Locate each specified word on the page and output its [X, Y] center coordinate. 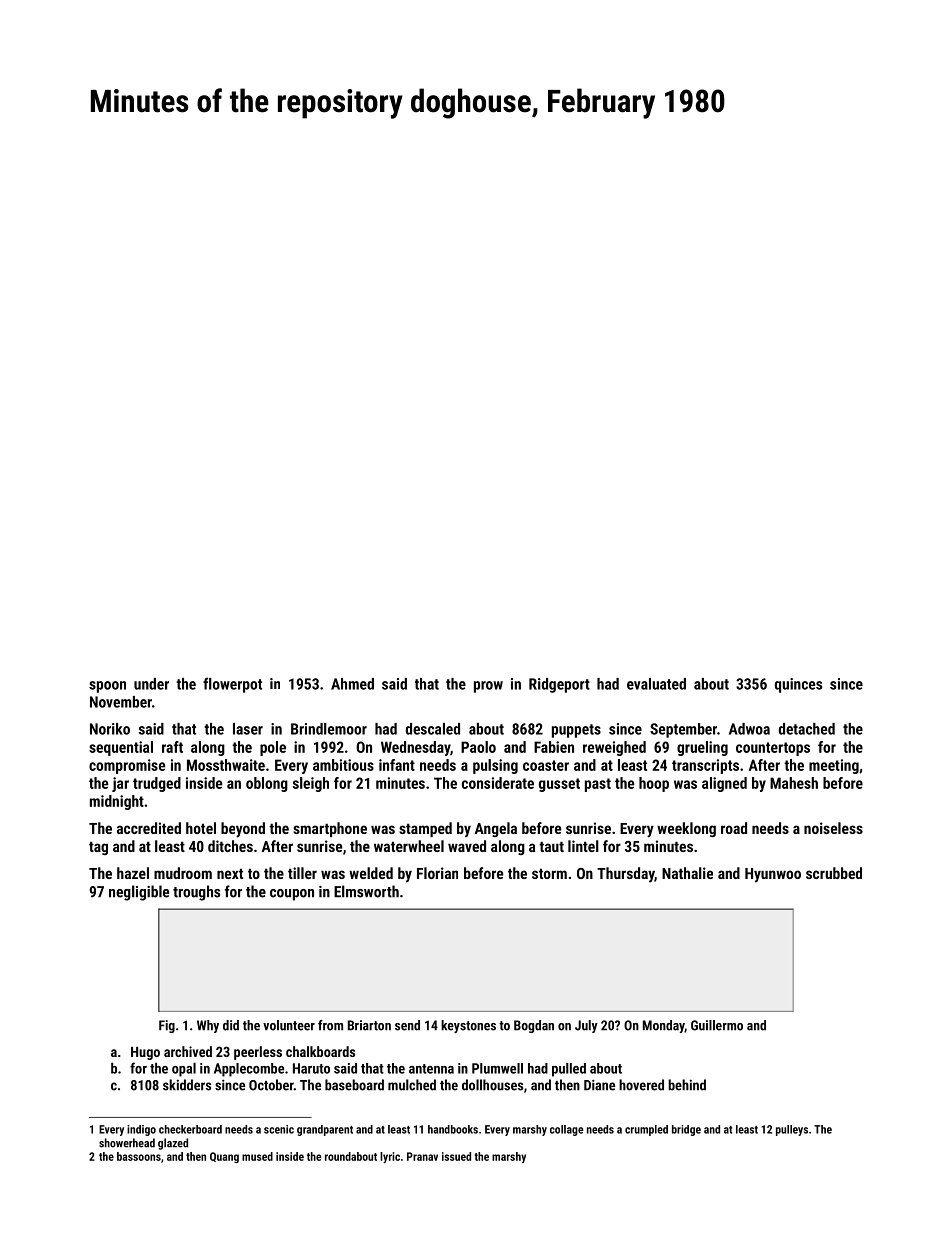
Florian [437, 873]
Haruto [311, 1068]
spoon [107, 687]
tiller [302, 873]
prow [488, 687]
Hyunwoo [773, 875]
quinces [798, 685]
